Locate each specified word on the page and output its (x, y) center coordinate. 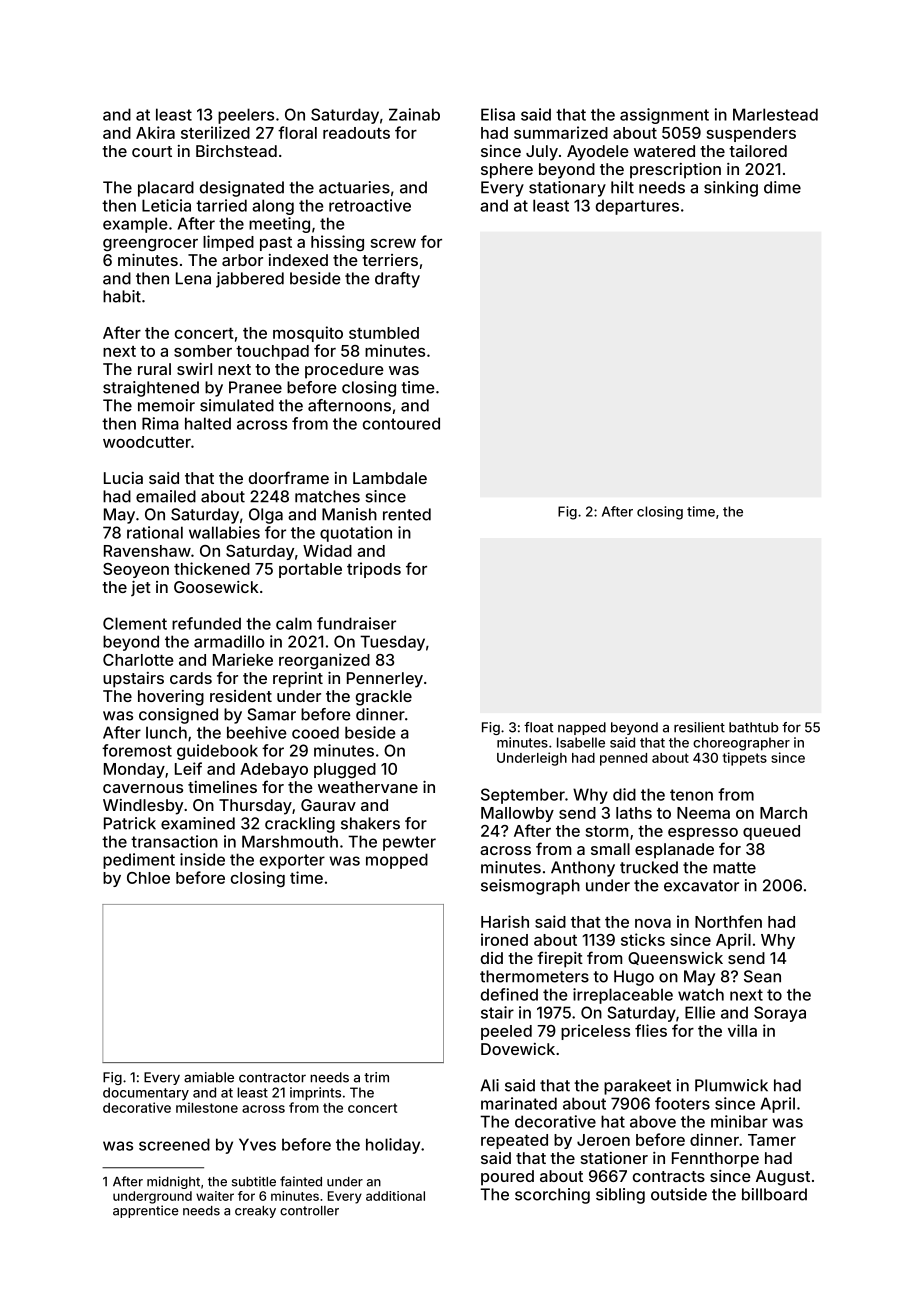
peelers (246, 116)
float (538, 727)
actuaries (354, 187)
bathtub (754, 727)
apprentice (146, 1211)
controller (309, 1211)
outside (679, 1194)
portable (310, 570)
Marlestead (775, 114)
